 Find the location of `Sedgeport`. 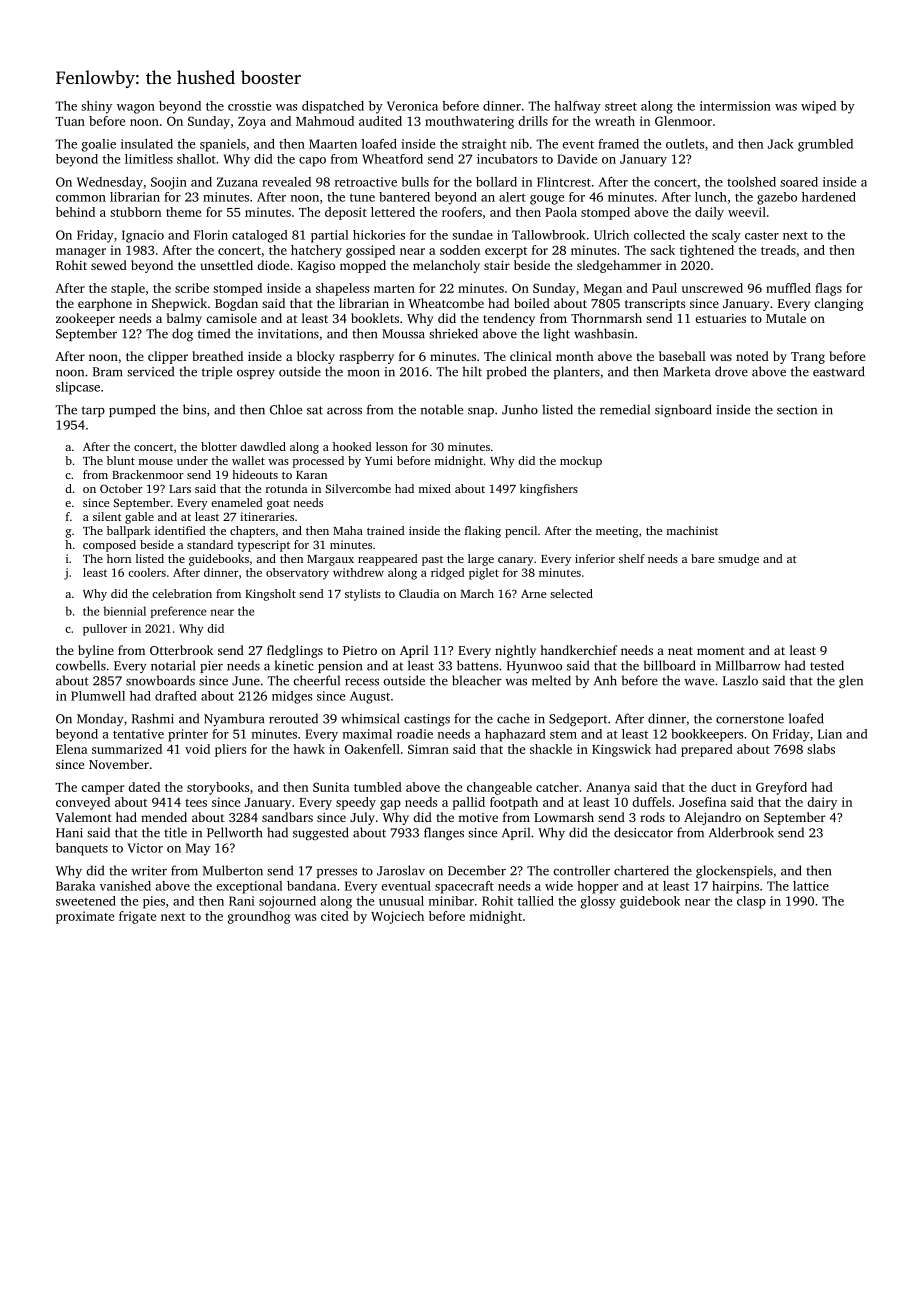

Sedgeport is located at coordinates (578, 719).
